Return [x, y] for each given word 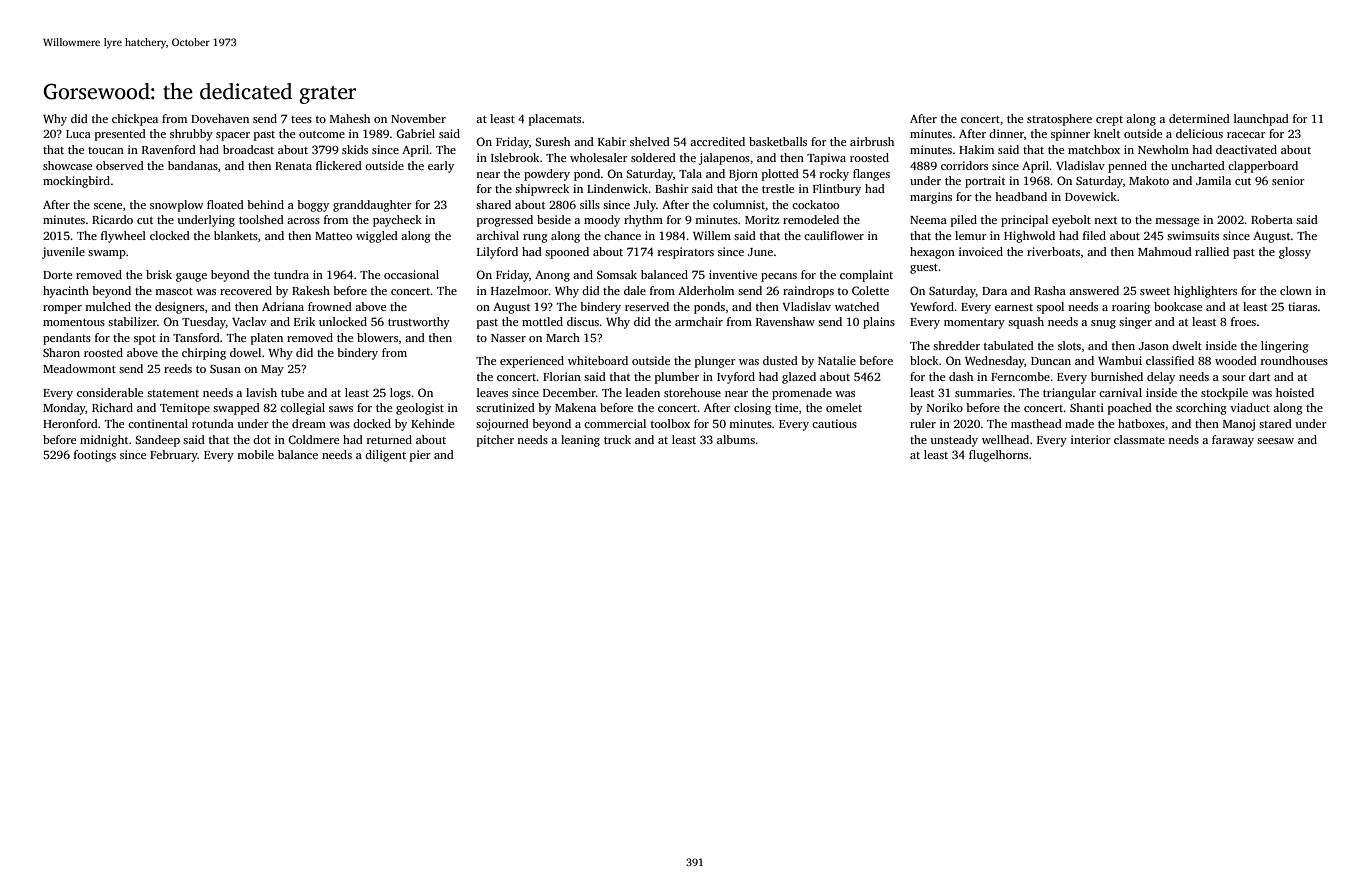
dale [635, 290]
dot [262, 439]
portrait [985, 182]
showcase [67, 165]
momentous [74, 322]
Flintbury [837, 190]
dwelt [1187, 345]
